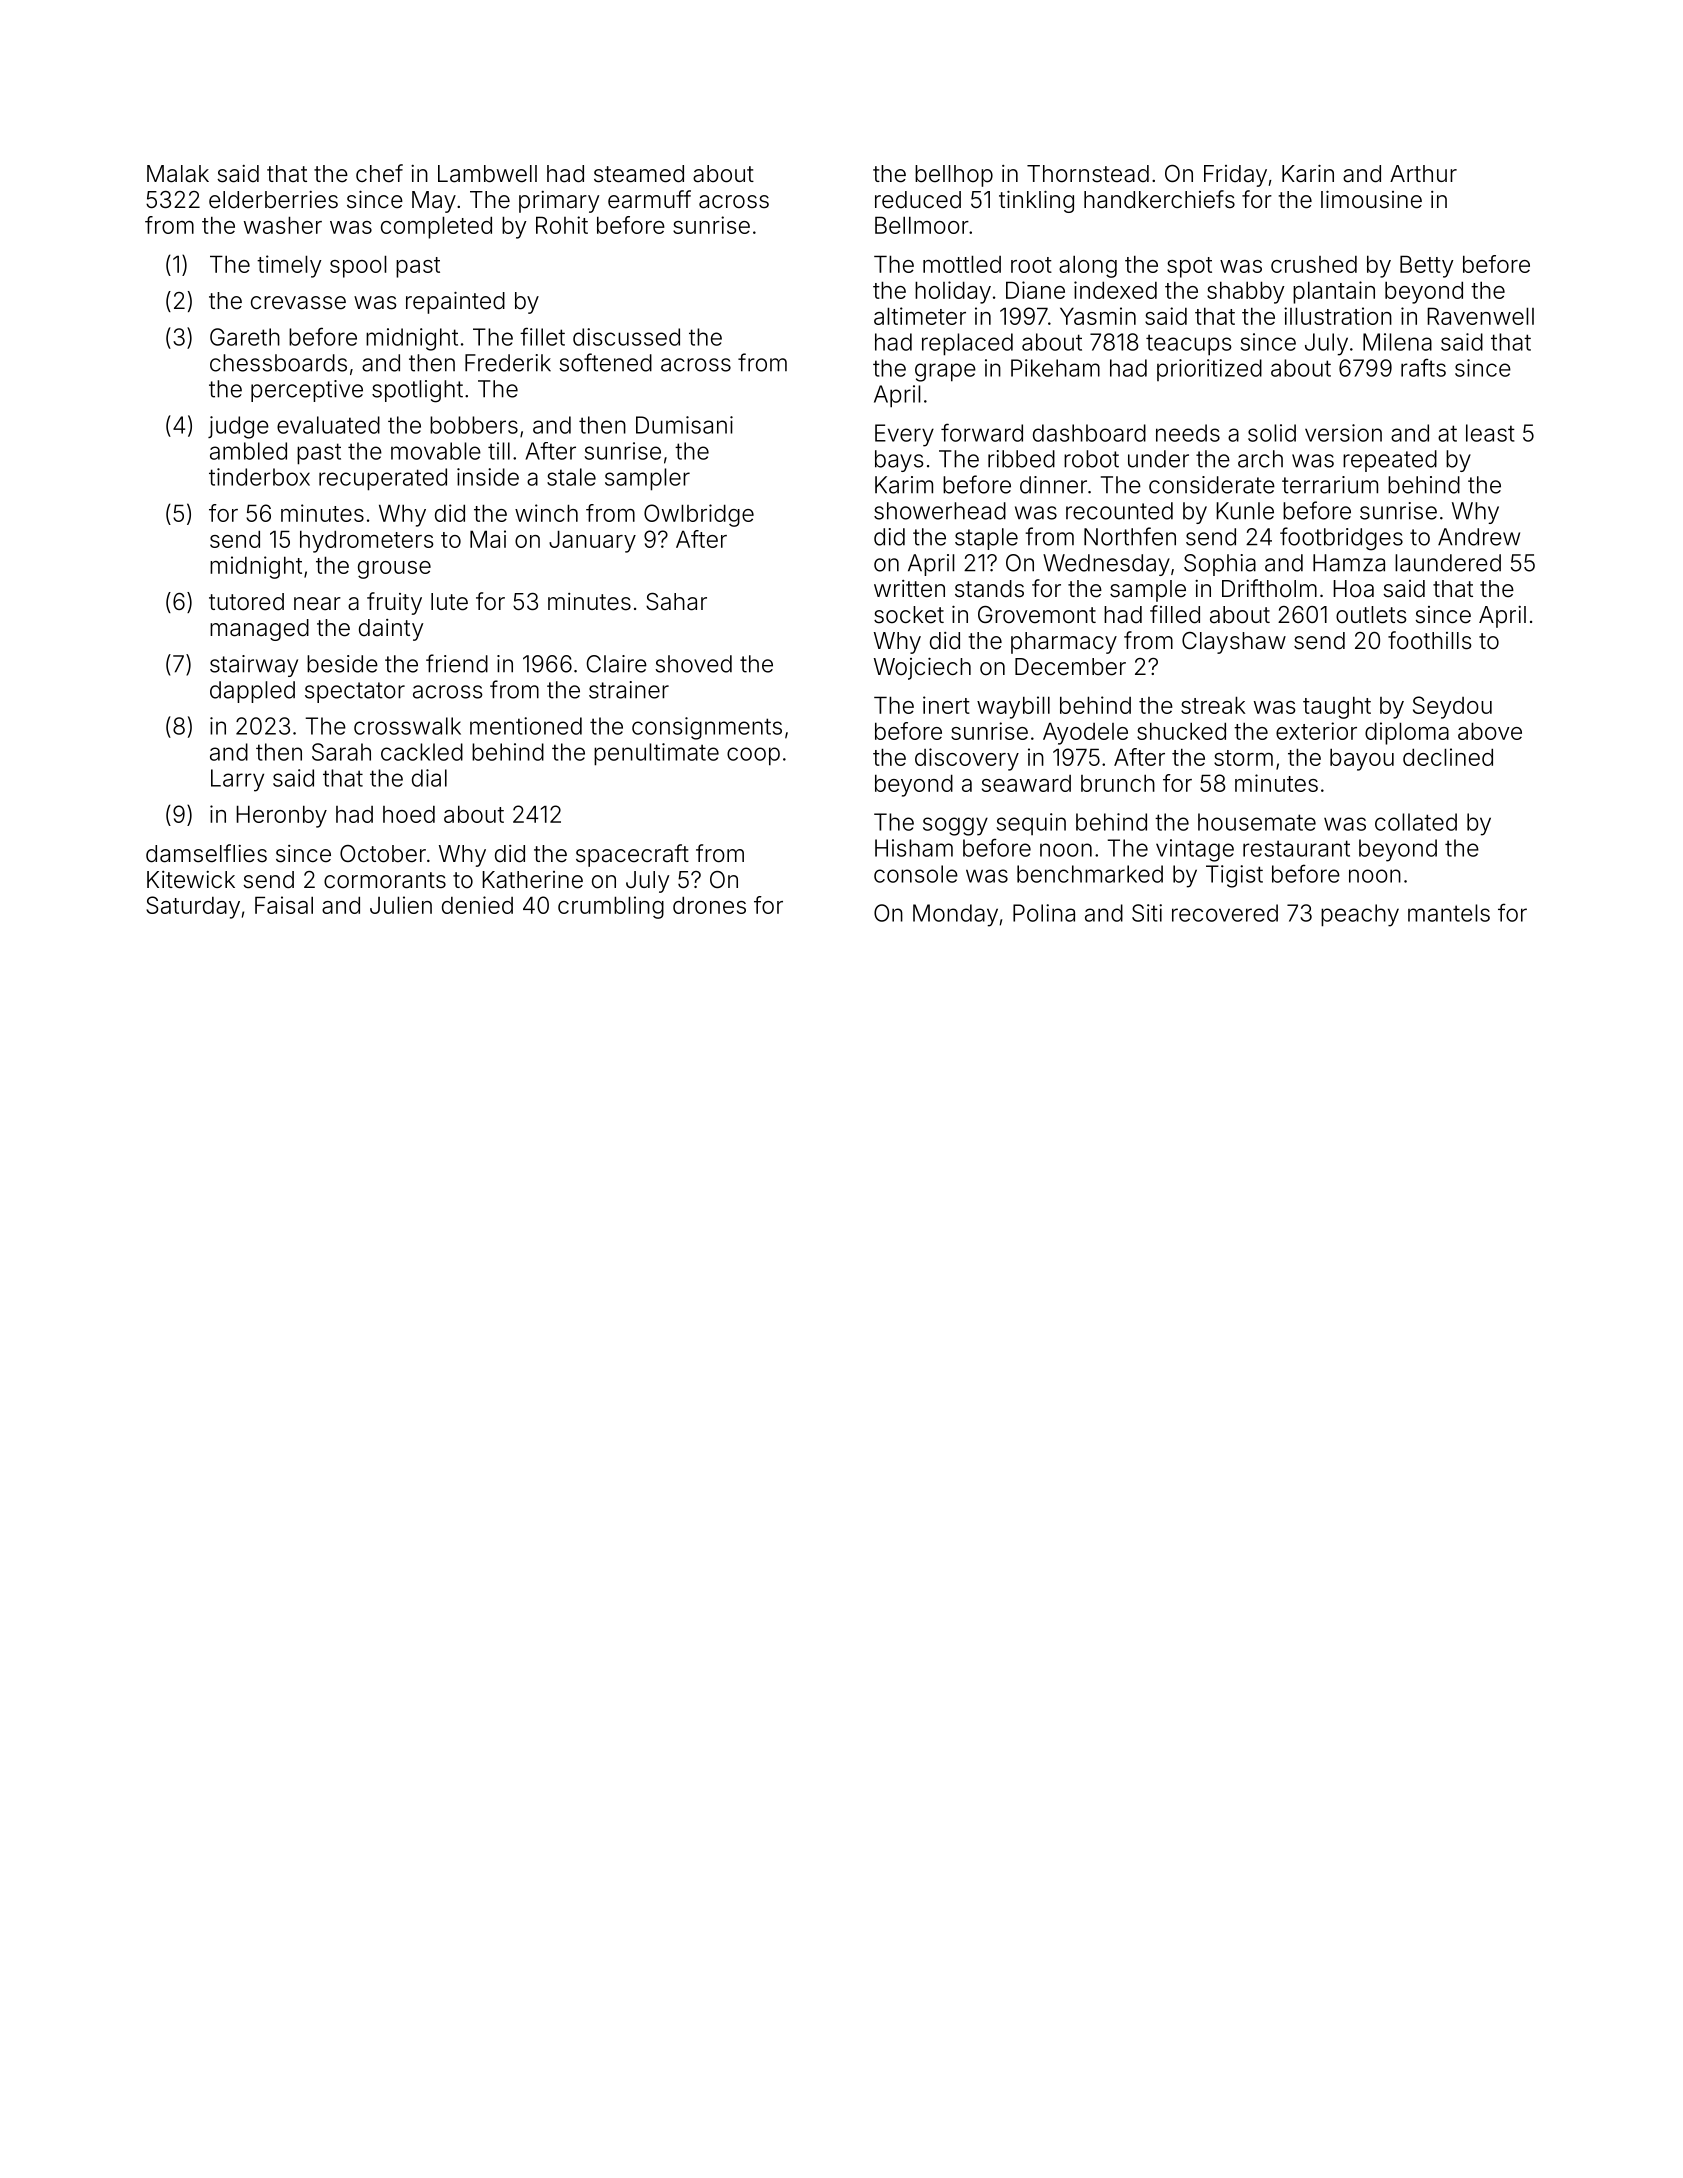 The width and height of the image is (1683, 2178). Describe the element at coordinates (1209, 370) in the image. I see `prioritized` at that location.
